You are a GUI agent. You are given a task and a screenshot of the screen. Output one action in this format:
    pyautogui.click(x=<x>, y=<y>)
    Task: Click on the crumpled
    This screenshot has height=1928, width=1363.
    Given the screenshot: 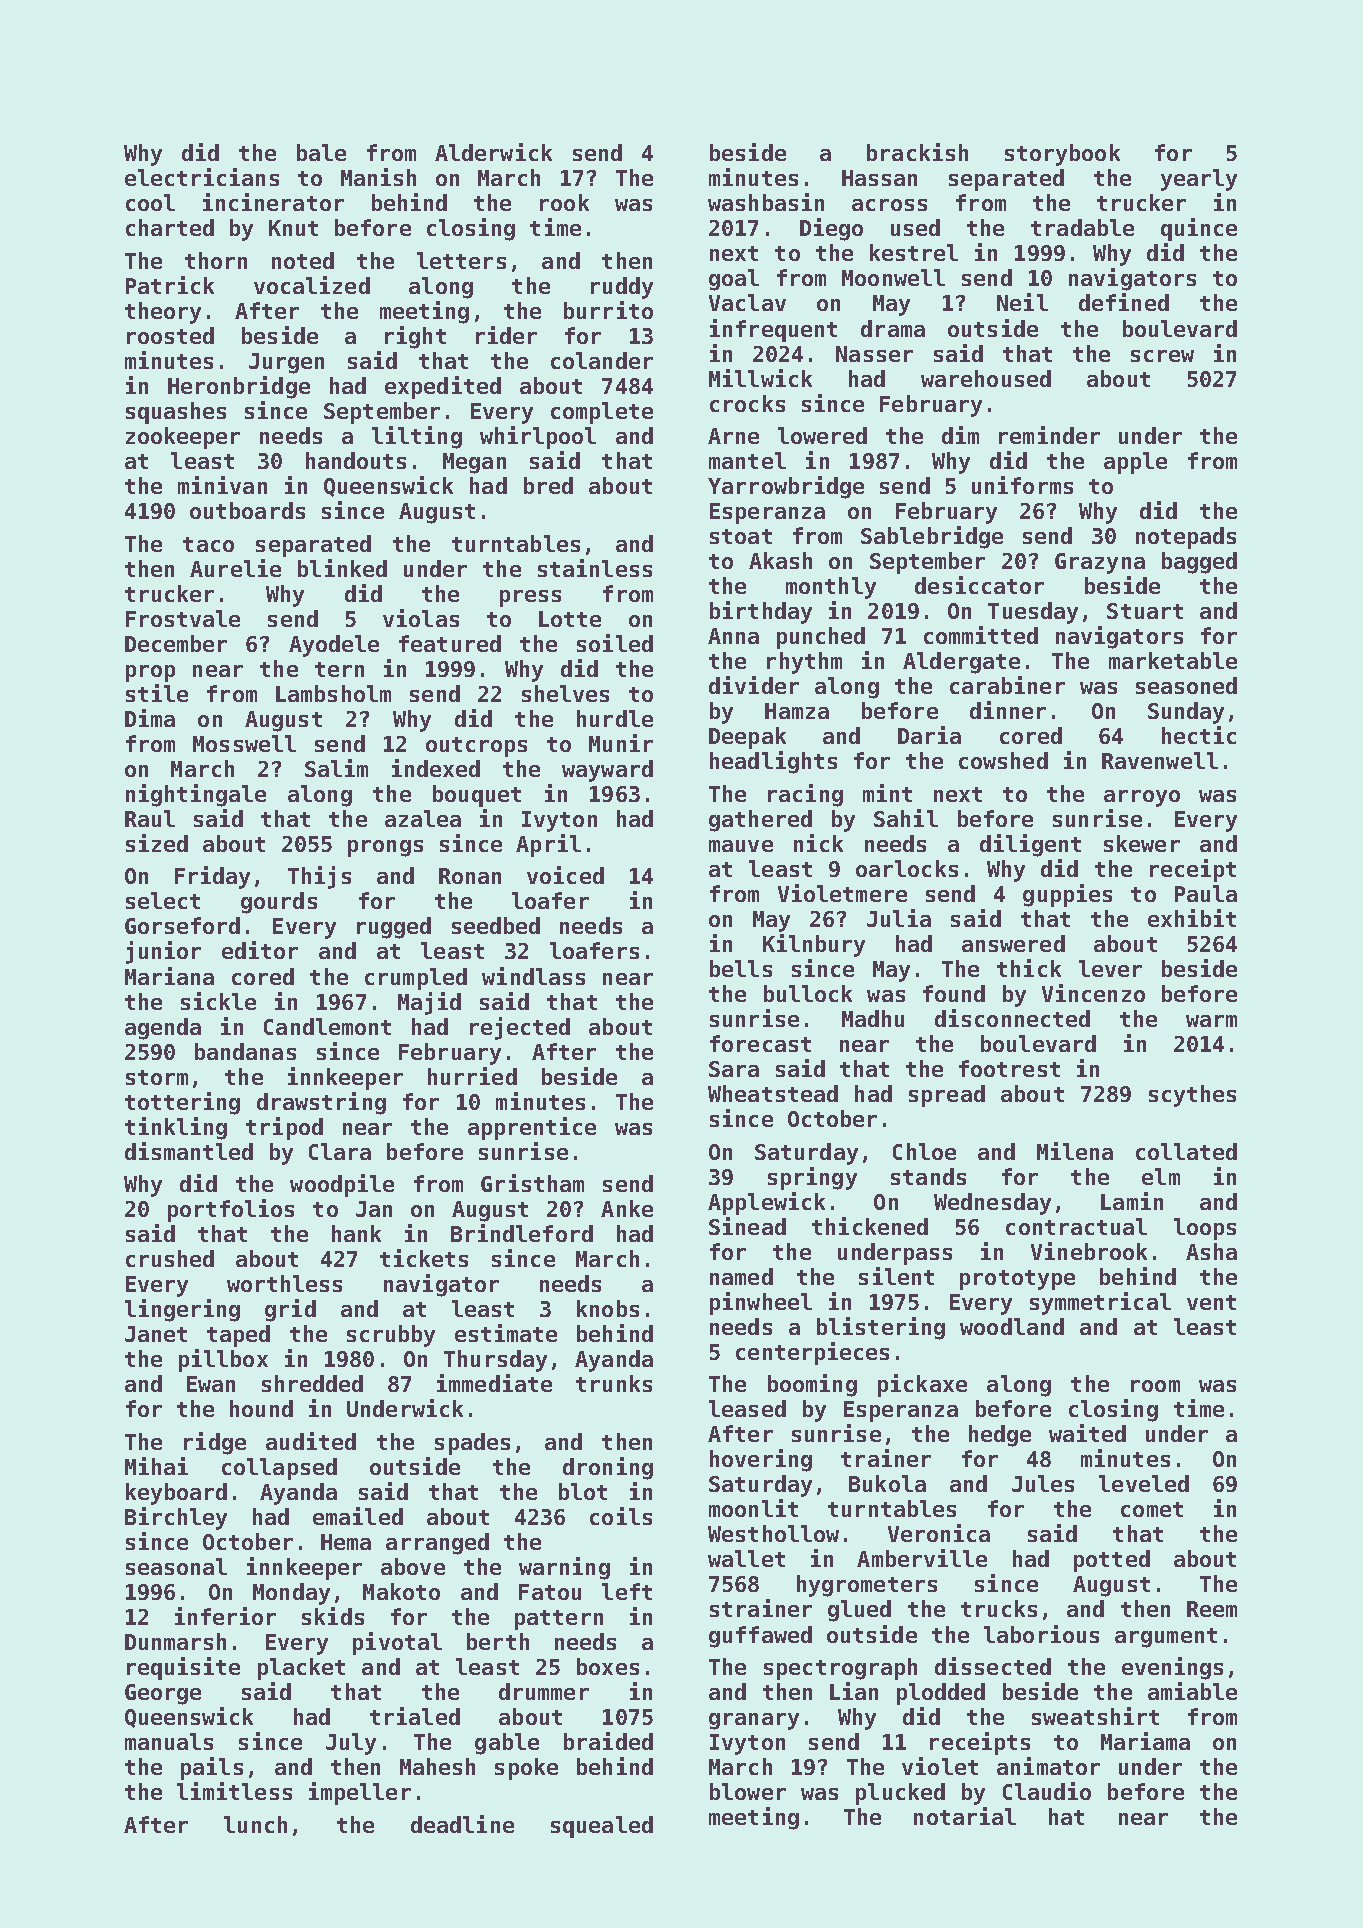 What is the action you would take?
    pyautogui.click(x=416, y=979)
